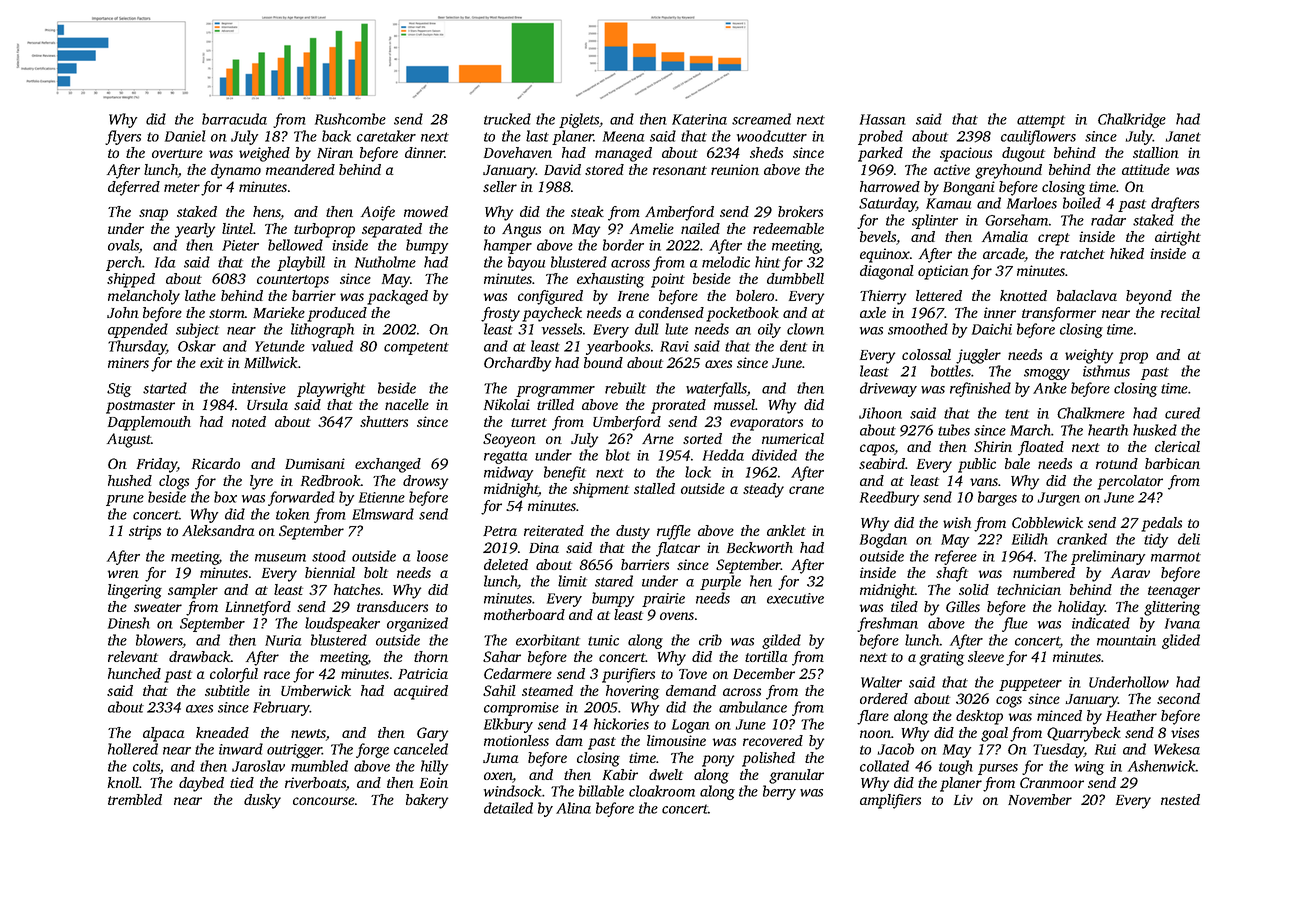 The image size is (1308, 924). I want to click on vans, so click(984, 482).
